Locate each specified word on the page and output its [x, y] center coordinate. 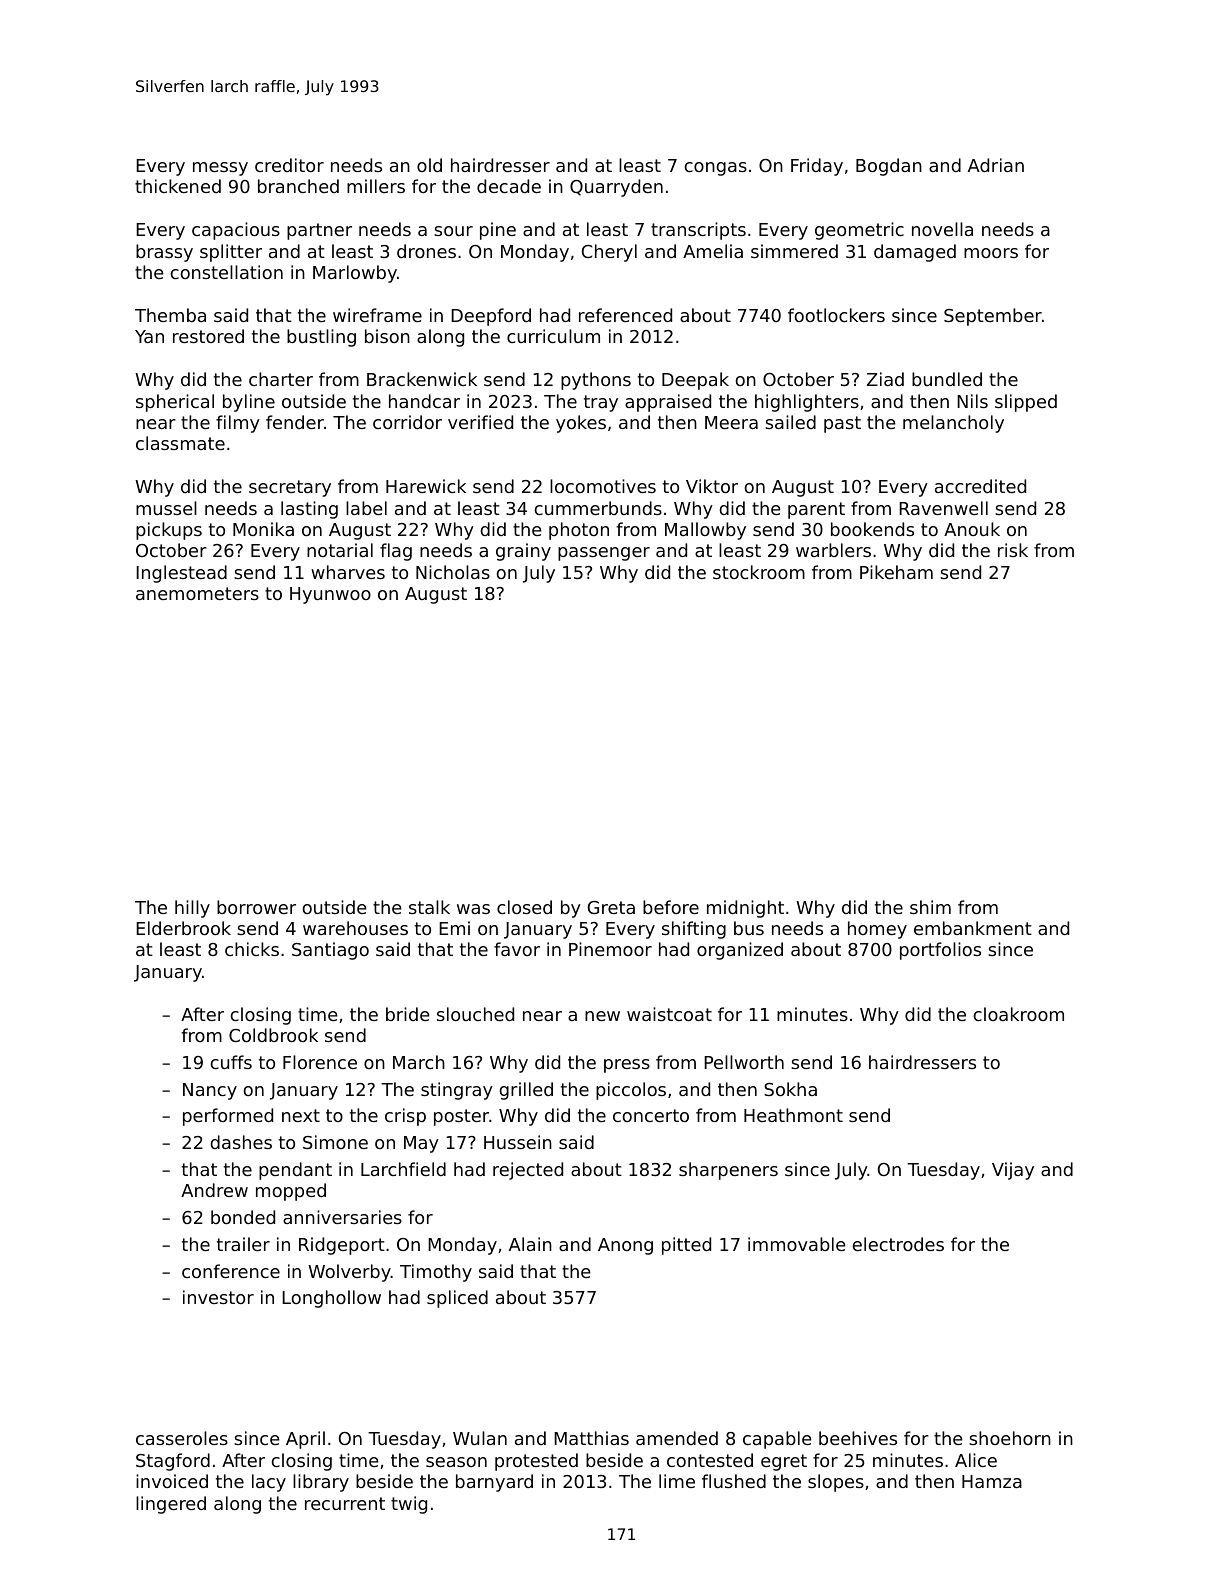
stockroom [759, 572]
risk [1013, 550]
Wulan [480, 1438]
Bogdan [889, 167]
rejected [528, 1171]
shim [930, 907]
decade [509, 186]
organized [740, 951]
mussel [166, 508]
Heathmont [793, 1115]
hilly [192, 909]
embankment [973, 928]
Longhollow [331, 1299]
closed [524, 907]
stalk [429, 907]
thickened [178, 186]
